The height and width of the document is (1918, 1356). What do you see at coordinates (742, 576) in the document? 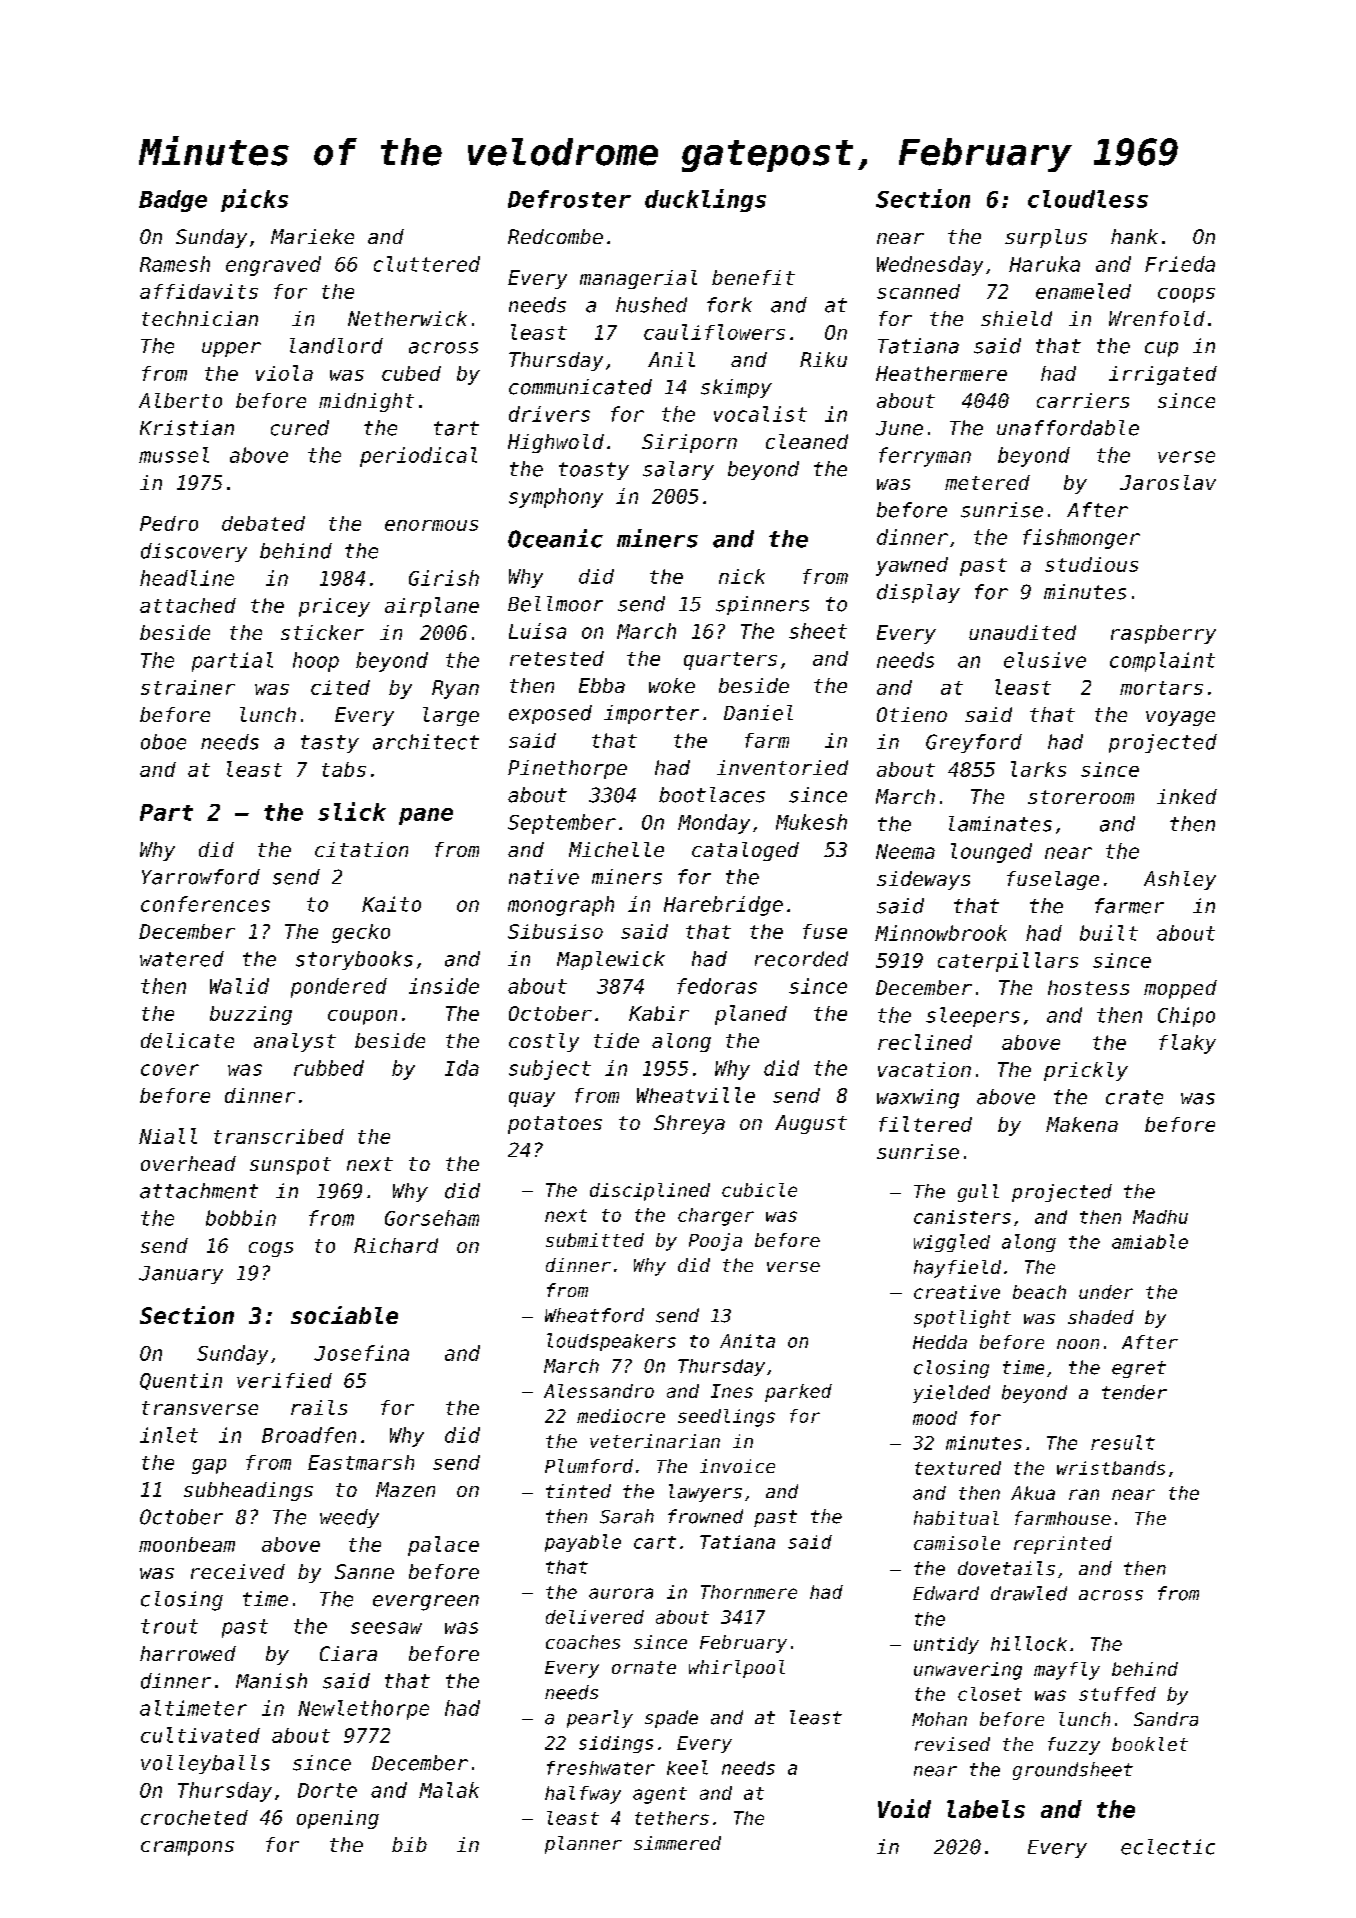
I see `nick` at bounding box center [742, 576].
